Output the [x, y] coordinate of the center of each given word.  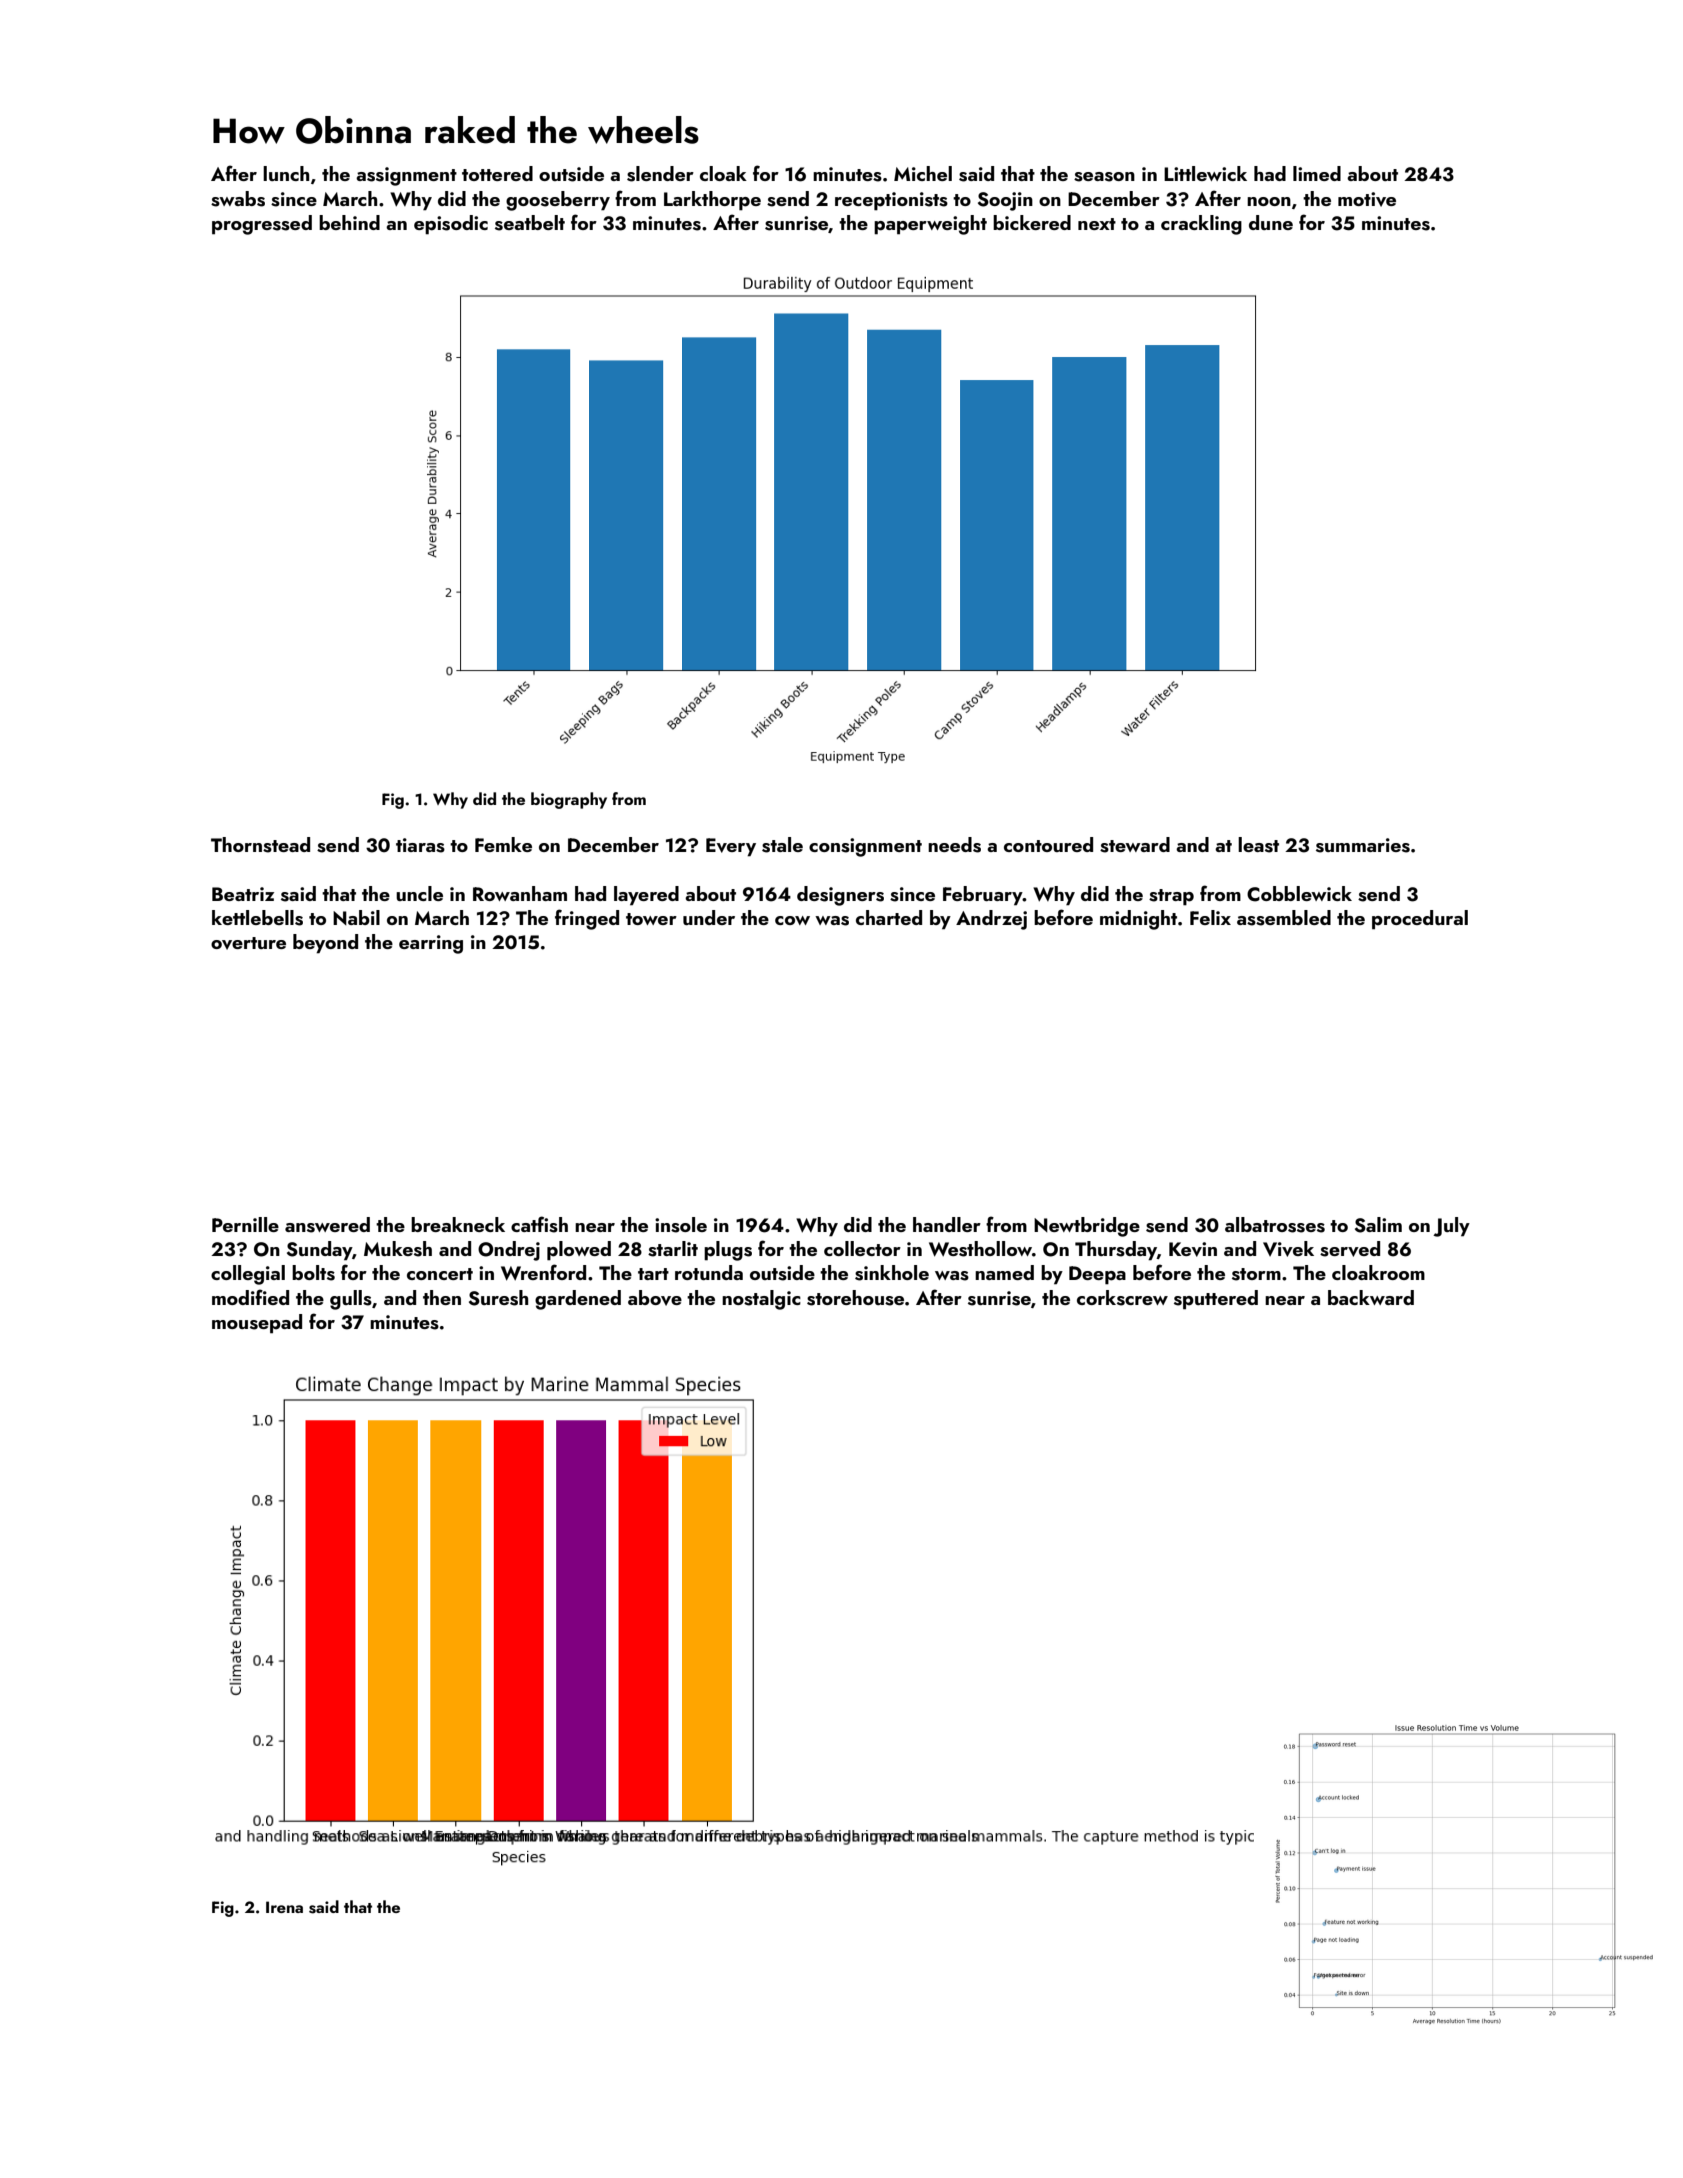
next [1097, 224]
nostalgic [761, 1300]
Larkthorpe [712, 201]
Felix [1210, 917]
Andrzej [991, 920]
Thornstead [260, 845]
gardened [578, 1300]
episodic [451, 225]
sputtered [1216, 1300]
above [655, 1298]
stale [782, 845]
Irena [284, 1907]
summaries [1363, 845]
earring [431, 944]
